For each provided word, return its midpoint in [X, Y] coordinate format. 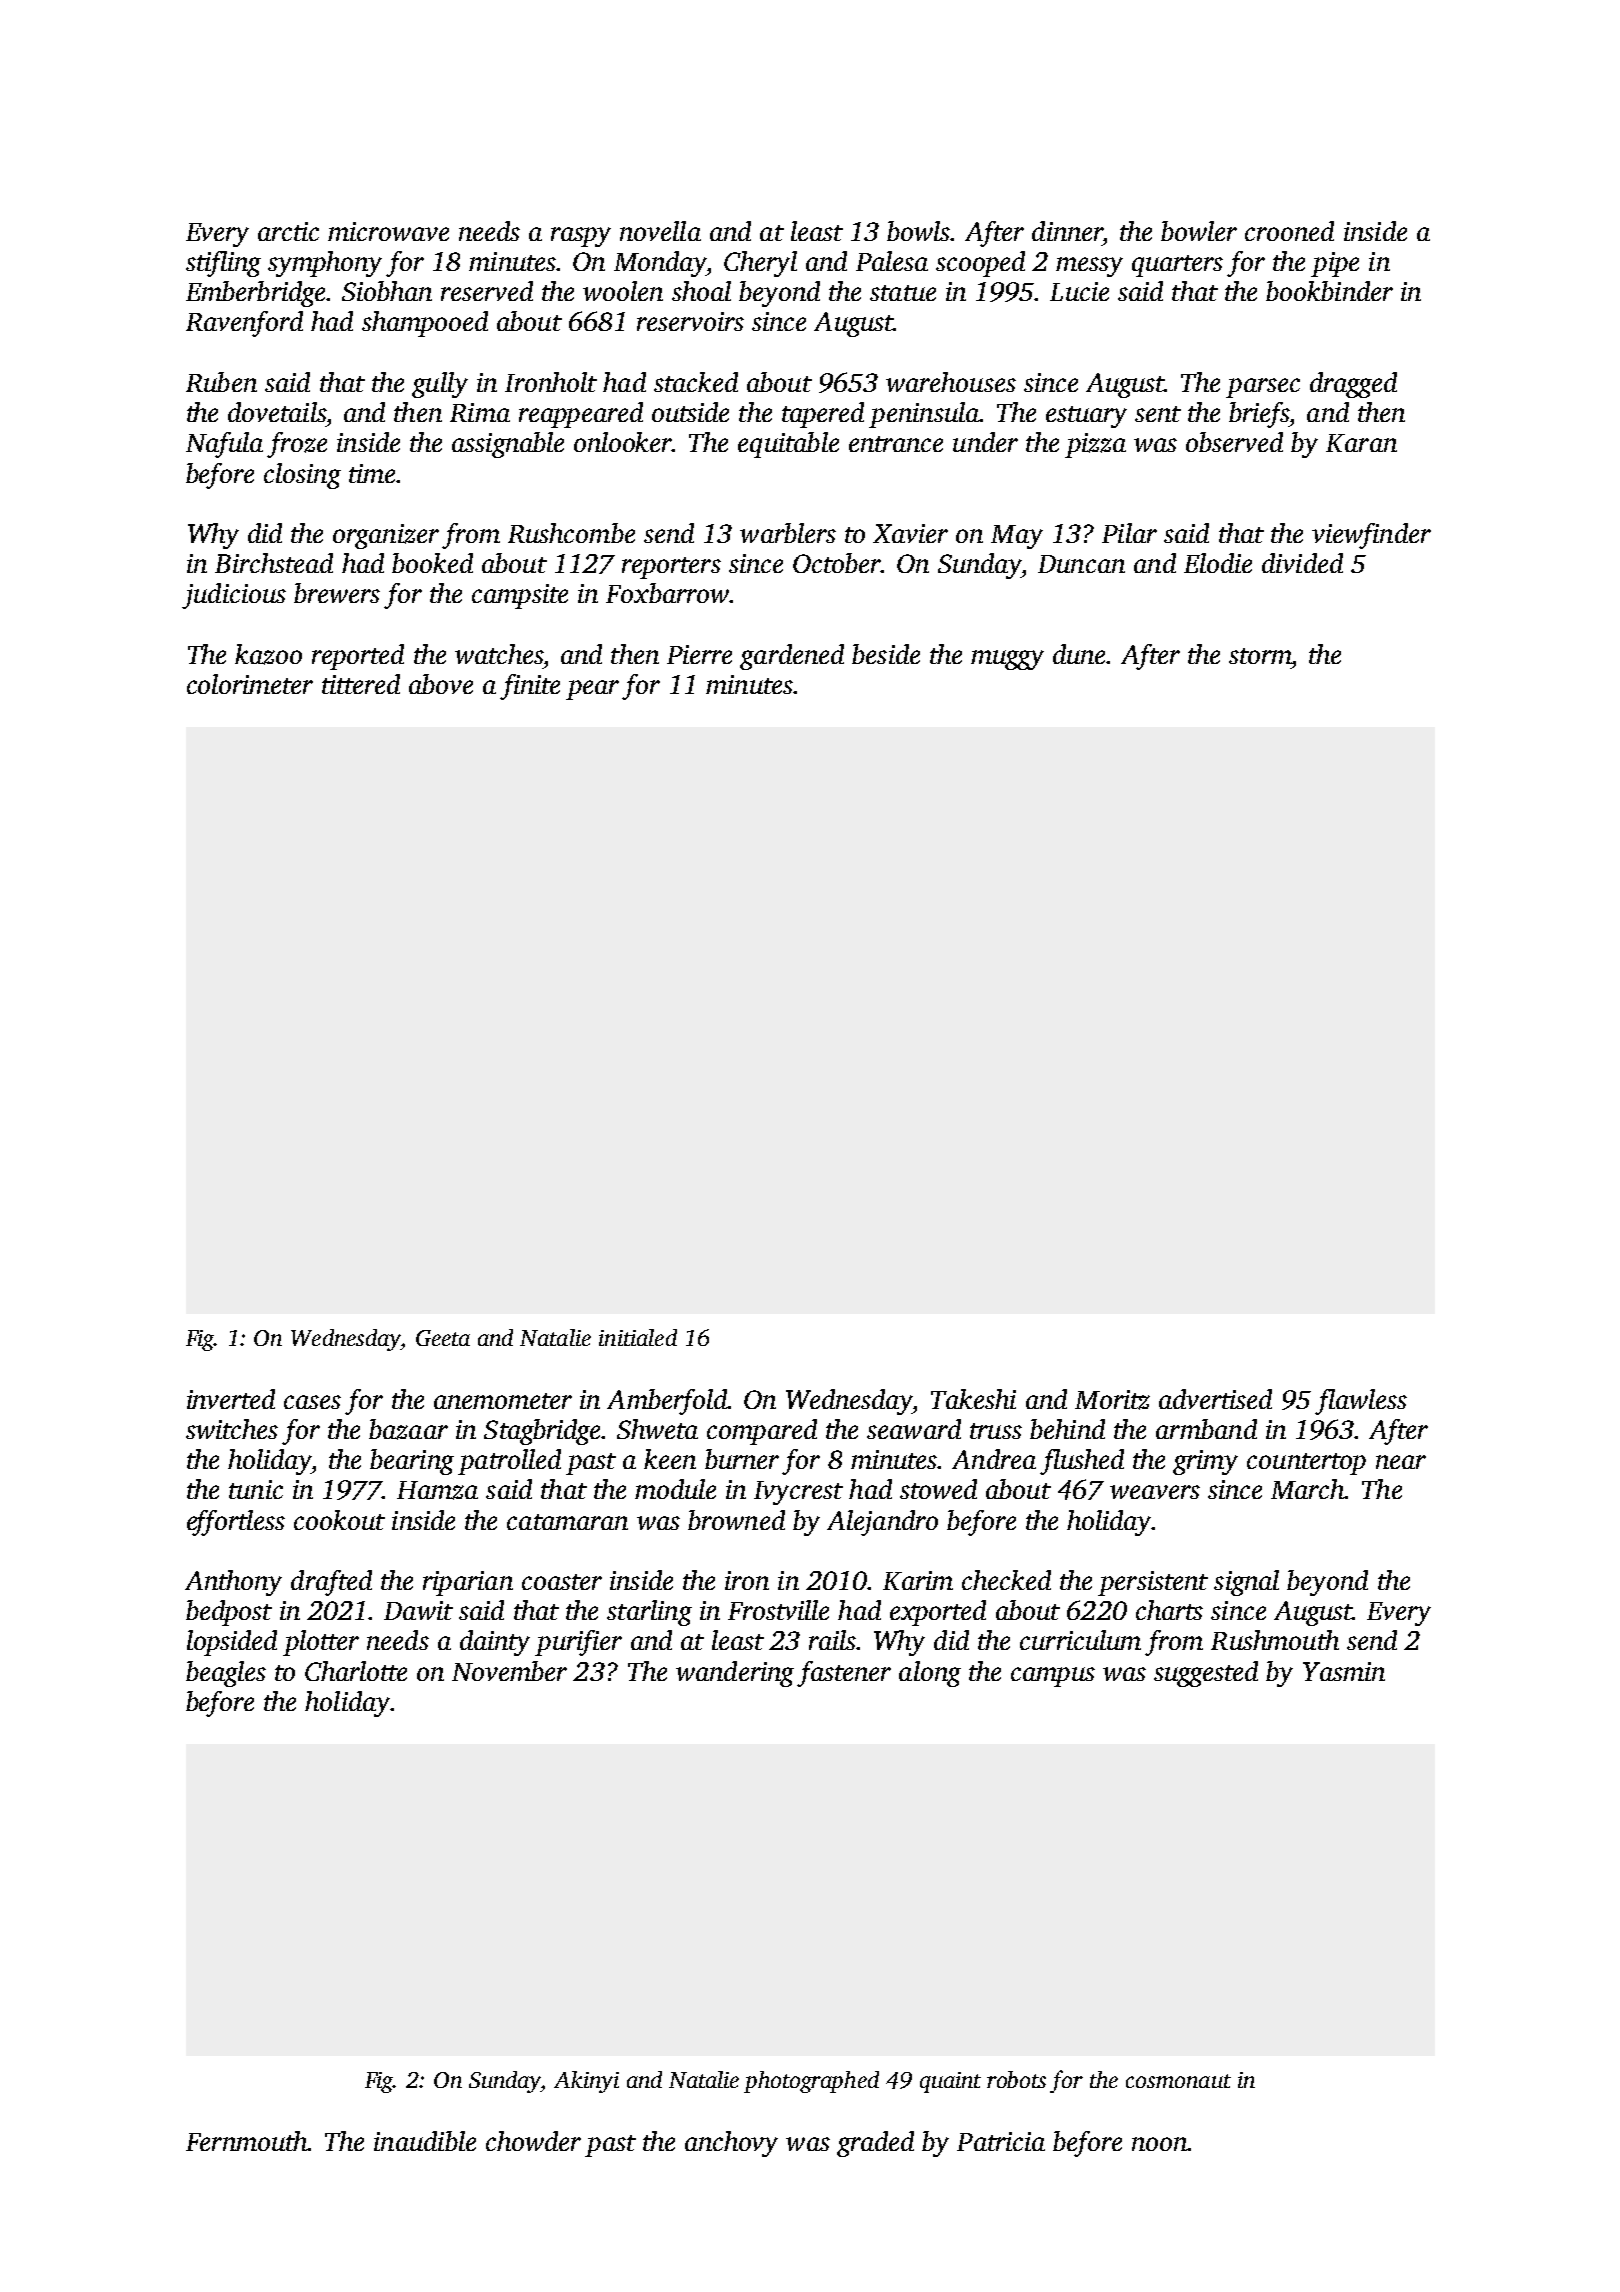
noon [1160, 2144]
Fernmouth [247, 2141]
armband [1206, 1429]
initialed [638, 1337]
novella [660, 231]
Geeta [443, 1338]
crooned [1289, 231]
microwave [388, 231]
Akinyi [586, 2082]
